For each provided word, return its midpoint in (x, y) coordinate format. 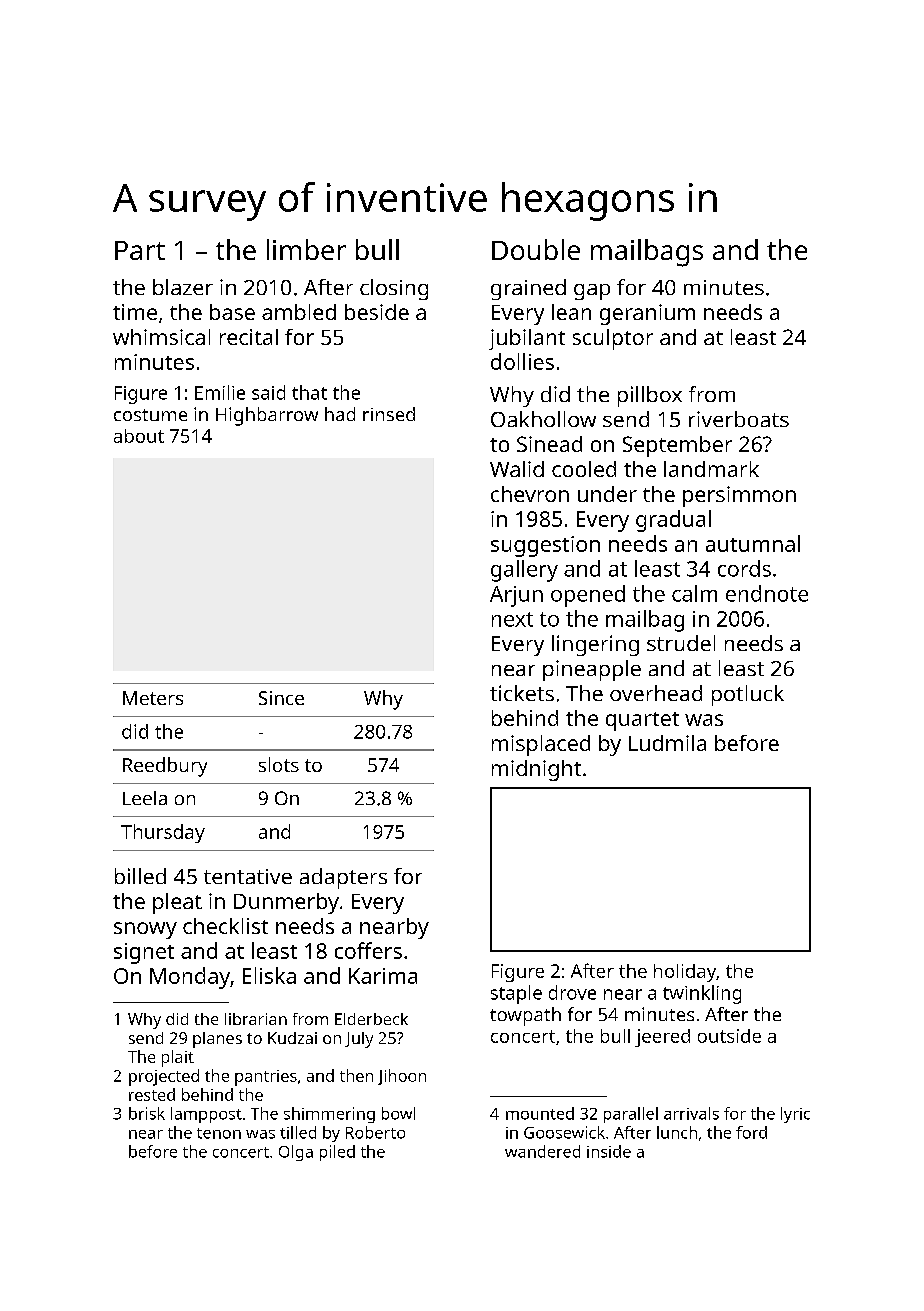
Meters (153, 698)
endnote (767, 593)
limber (306, 249)
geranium (647, 314)
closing (394, 289)
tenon (219, 1133)
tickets (522, 693)
